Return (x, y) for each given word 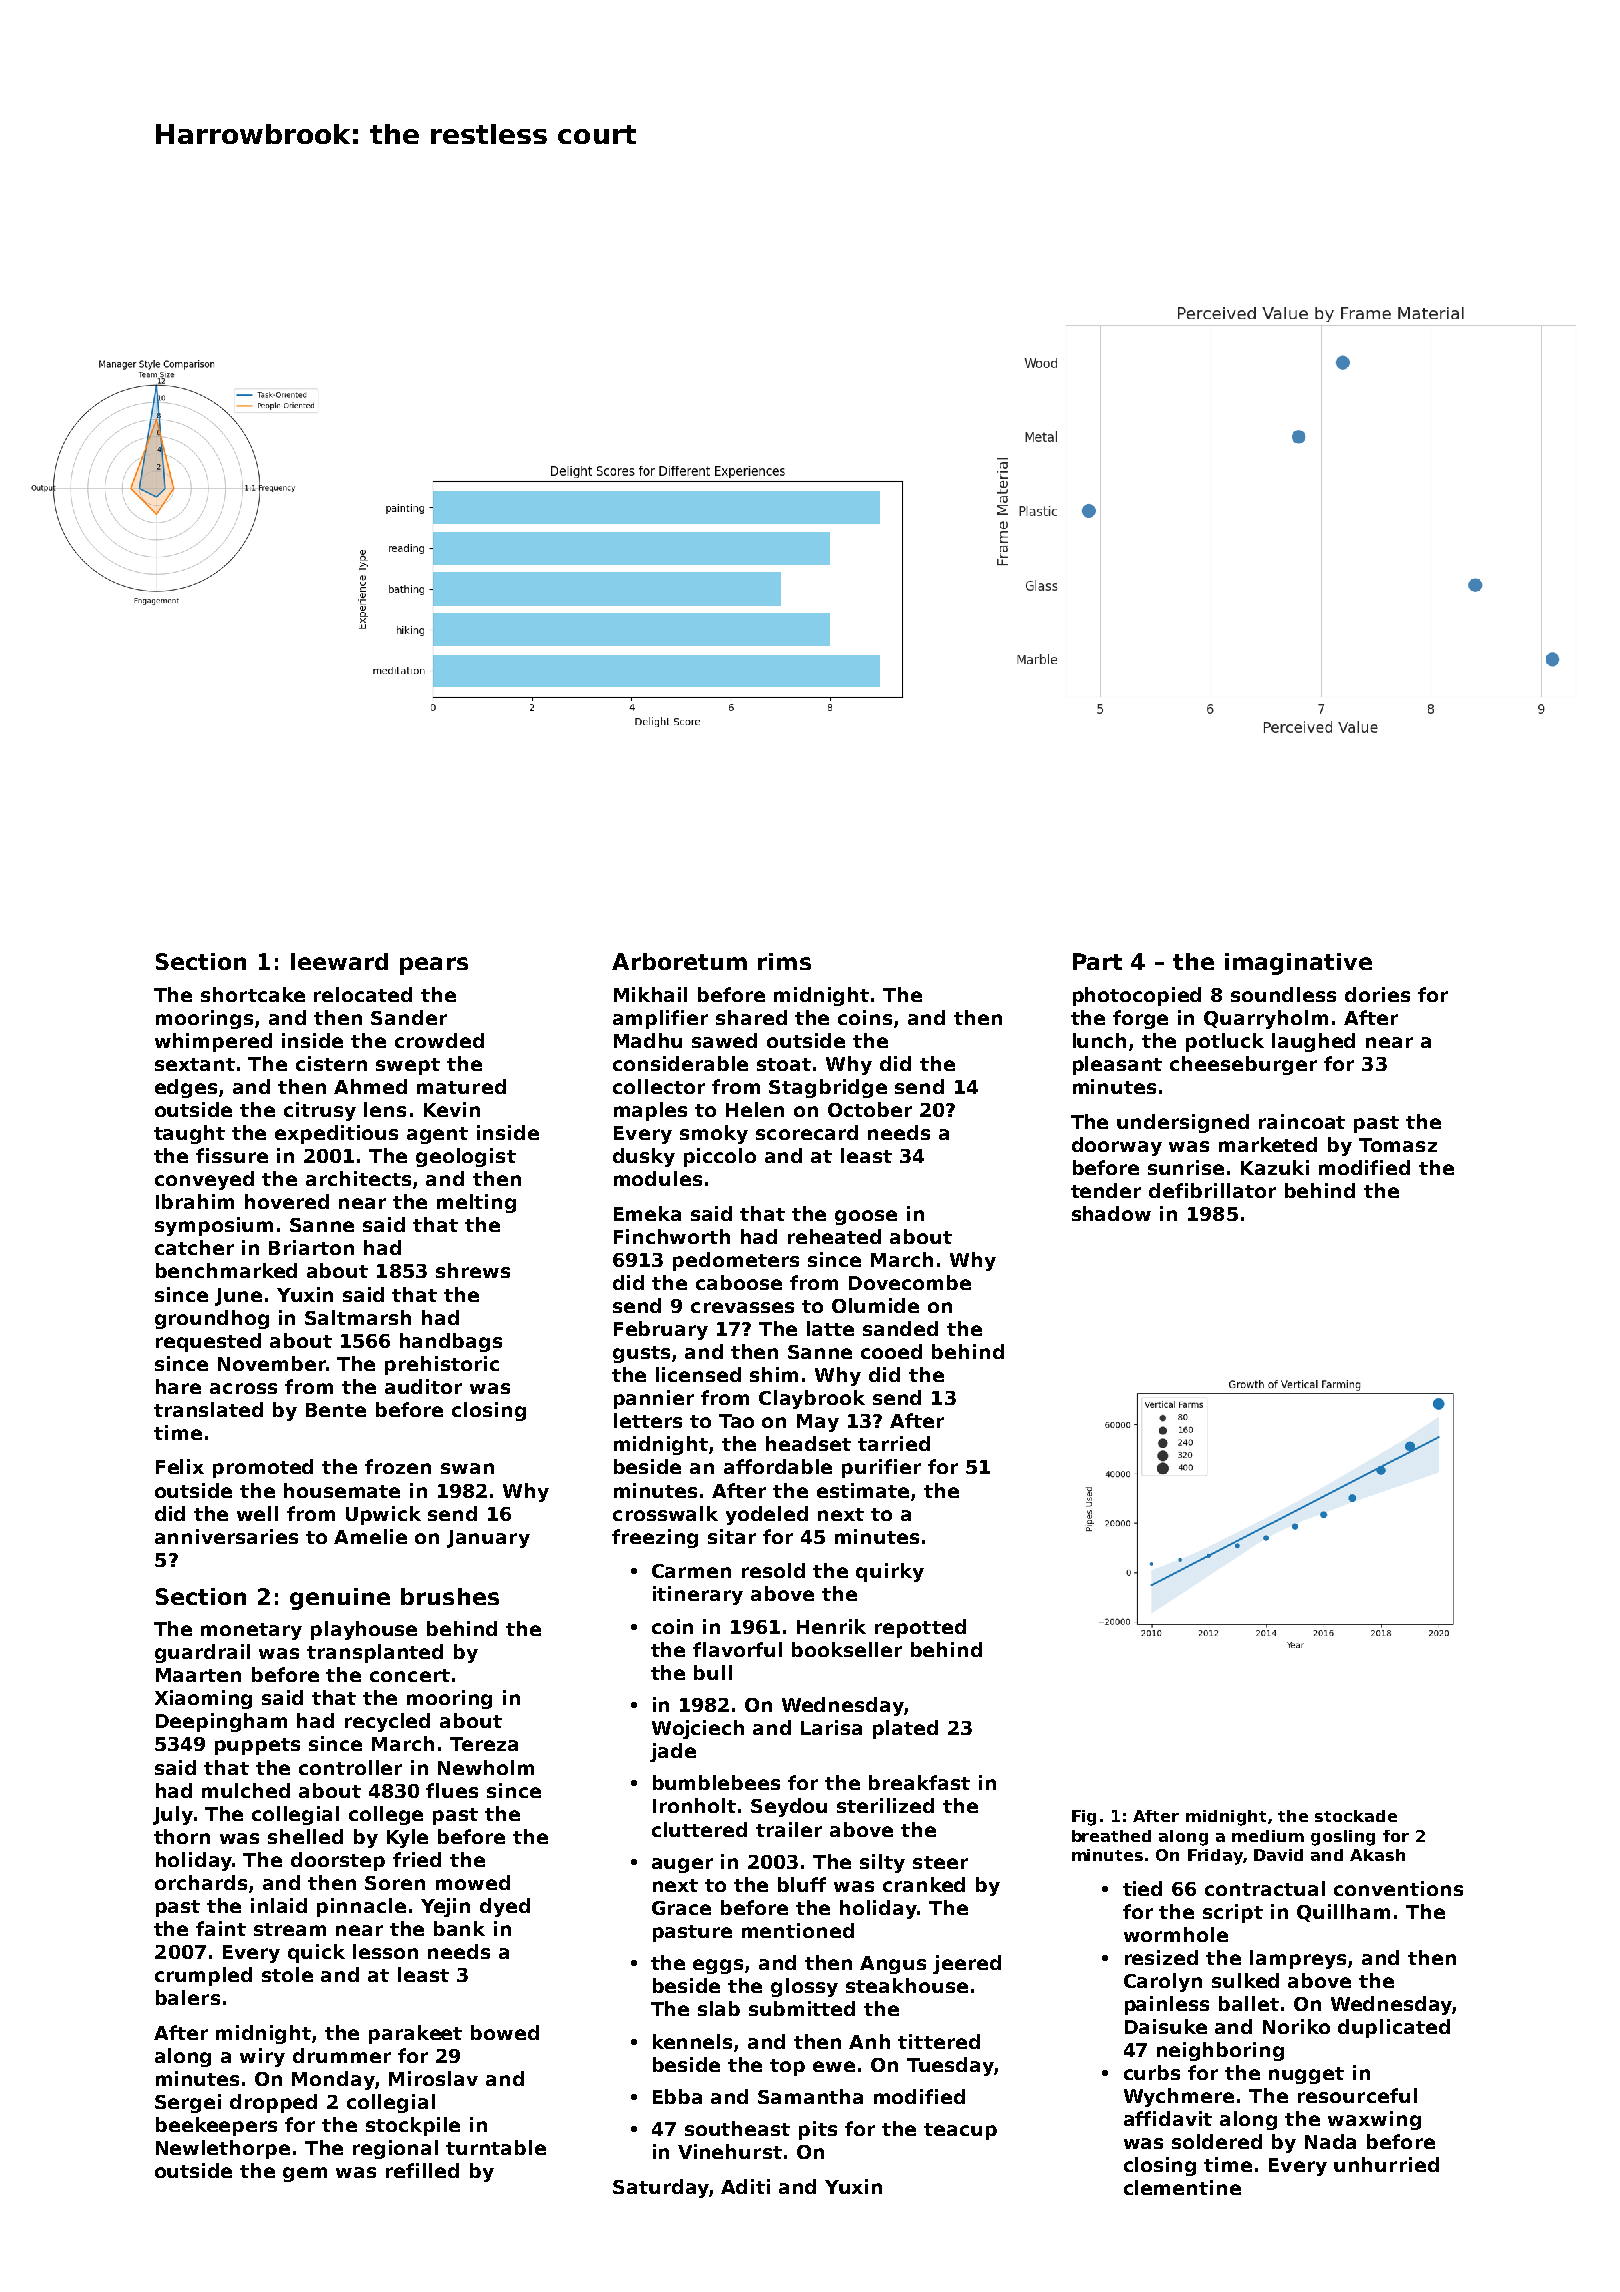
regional (395, 2149)
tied (1142, 1888)
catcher (194, 1247)
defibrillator (1212, 1190)
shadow (1111, 1213)
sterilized (885, 1805)
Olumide (875, 1305)
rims (784, 961)
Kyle (407, 1838)
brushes (450, 1596)
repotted (920, 1628)
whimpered (213, 1042)
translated (208, 1409)
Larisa (831, 1727)
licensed (698, 1374)
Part (1097, 961)
